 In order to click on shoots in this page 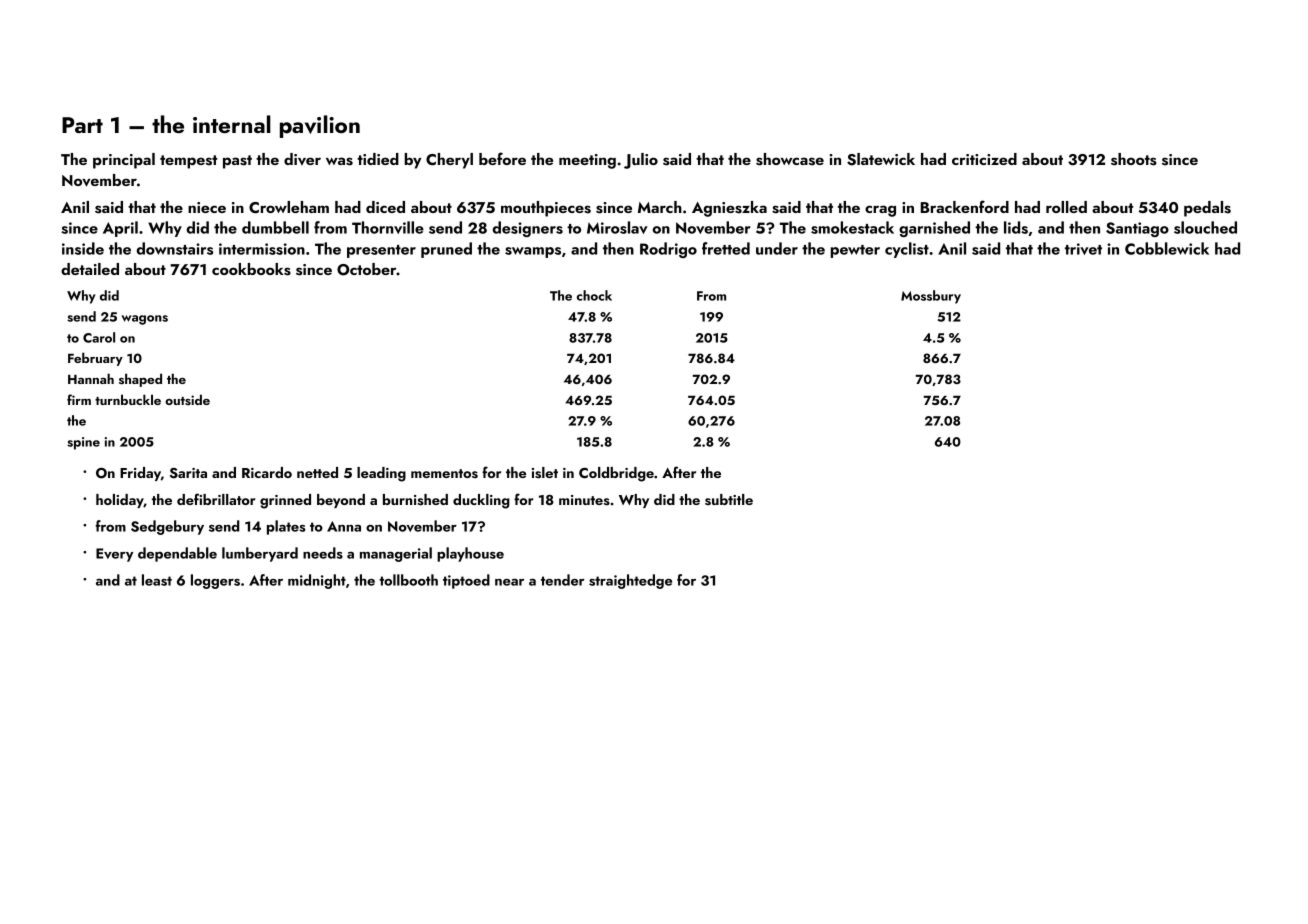, I will do `click(1134, 159)`.
